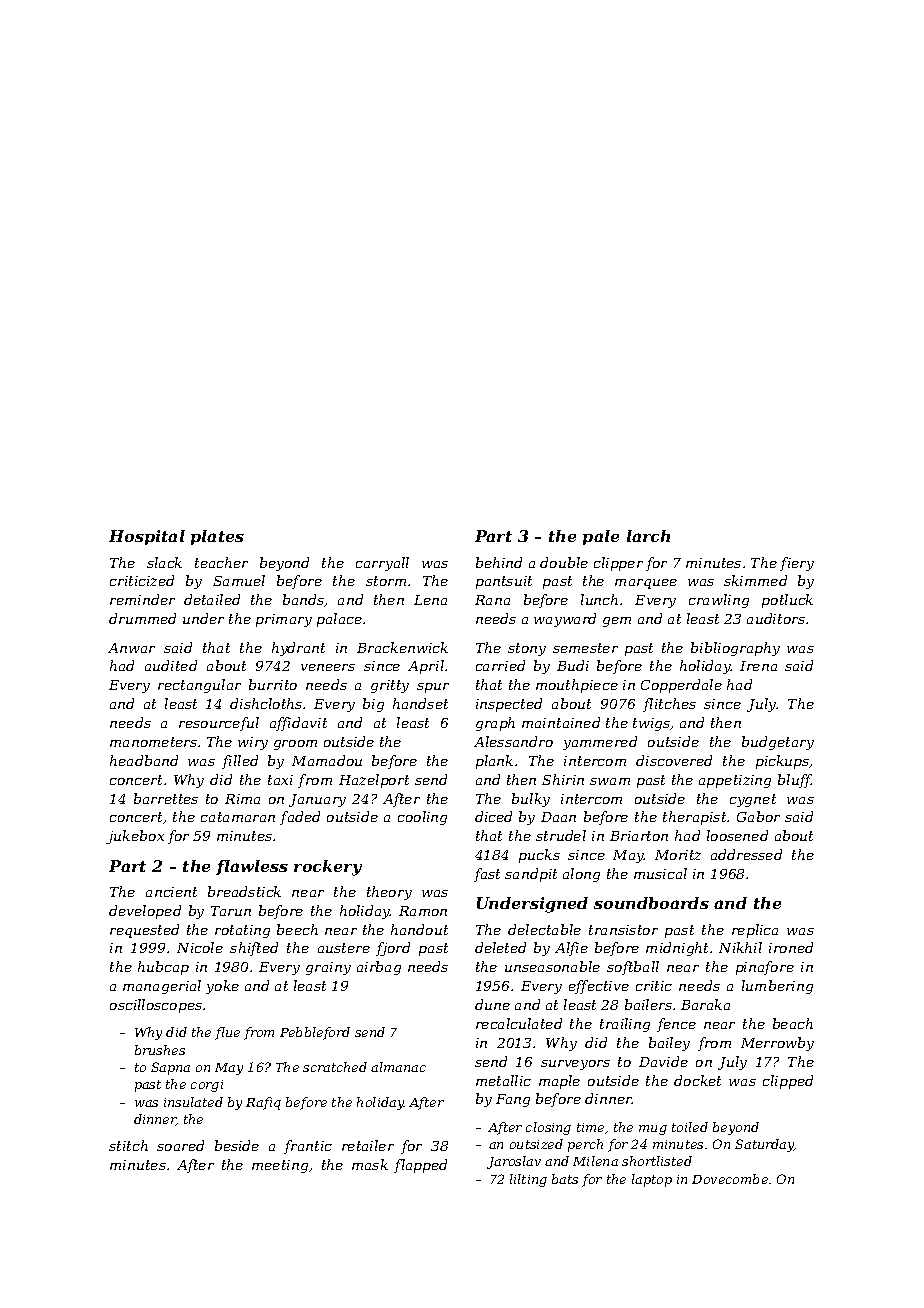 The image size is (924, 1308). What do you see at coordinates (382, 564) in the image?
I see `carryall` at bounding box center [382, 564].
